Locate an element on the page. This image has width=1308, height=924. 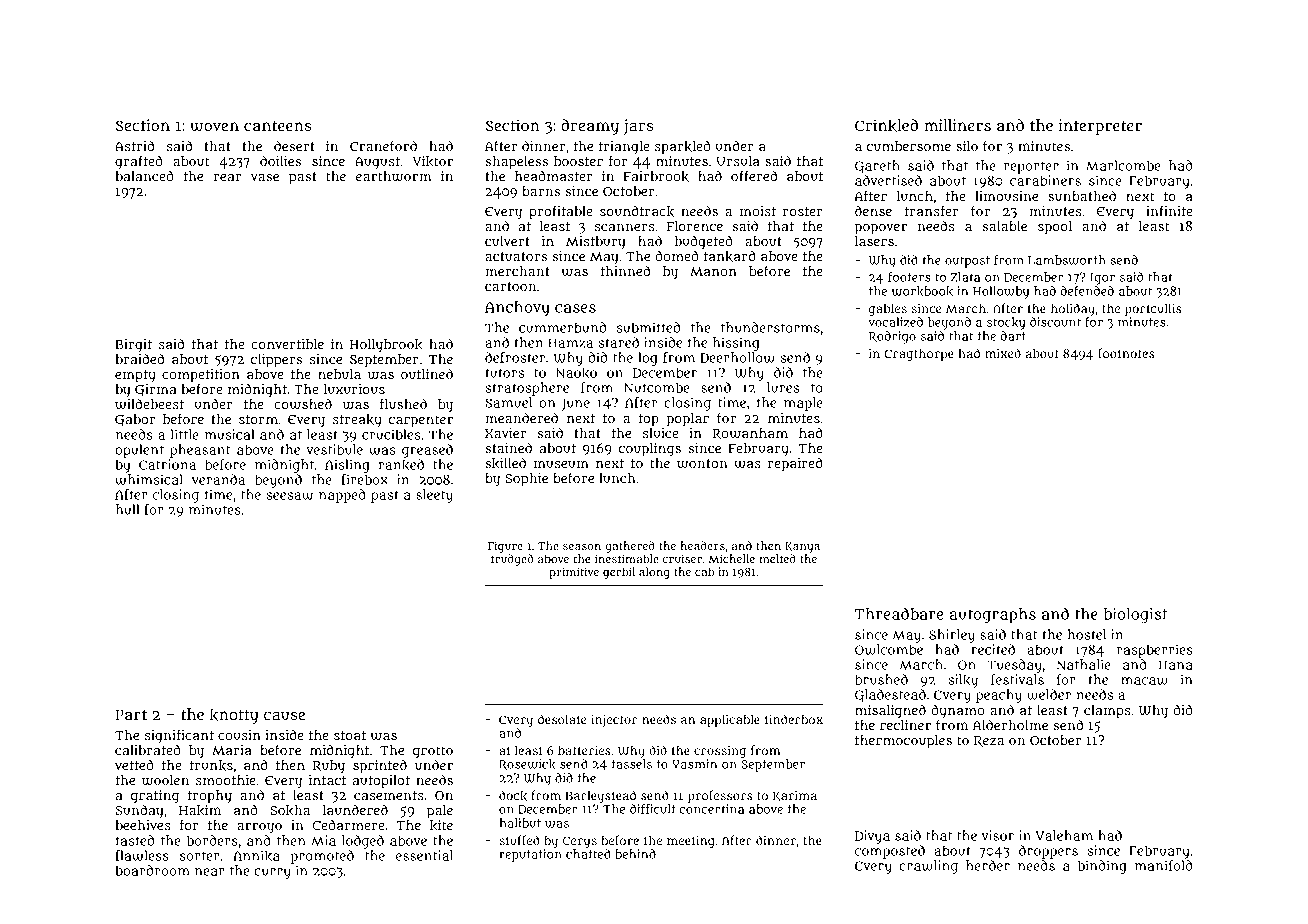
droppers is located at coordinates (1048, 852).
